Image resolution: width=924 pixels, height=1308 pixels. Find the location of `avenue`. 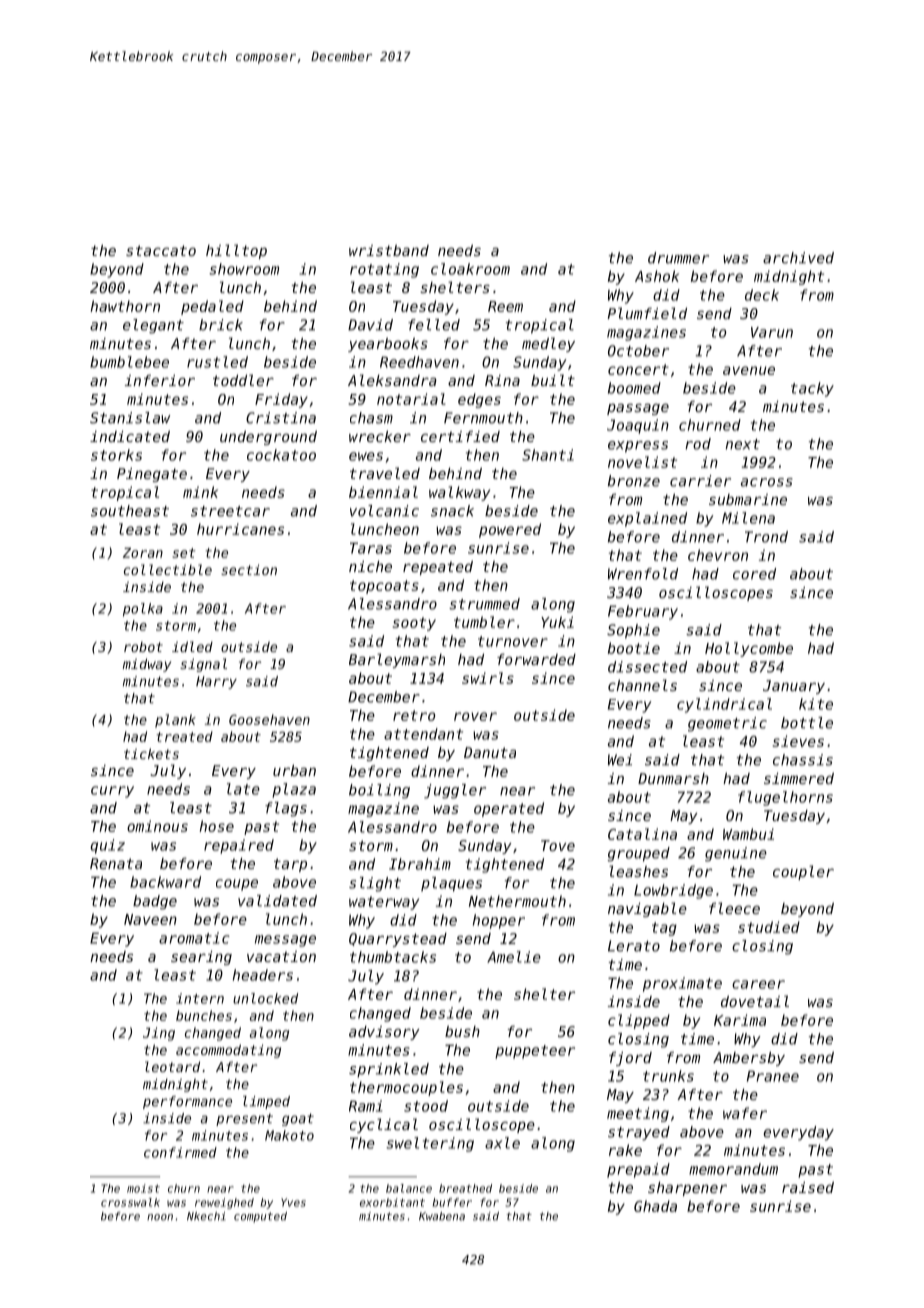

avenue is located at coordinates (749, 370).
